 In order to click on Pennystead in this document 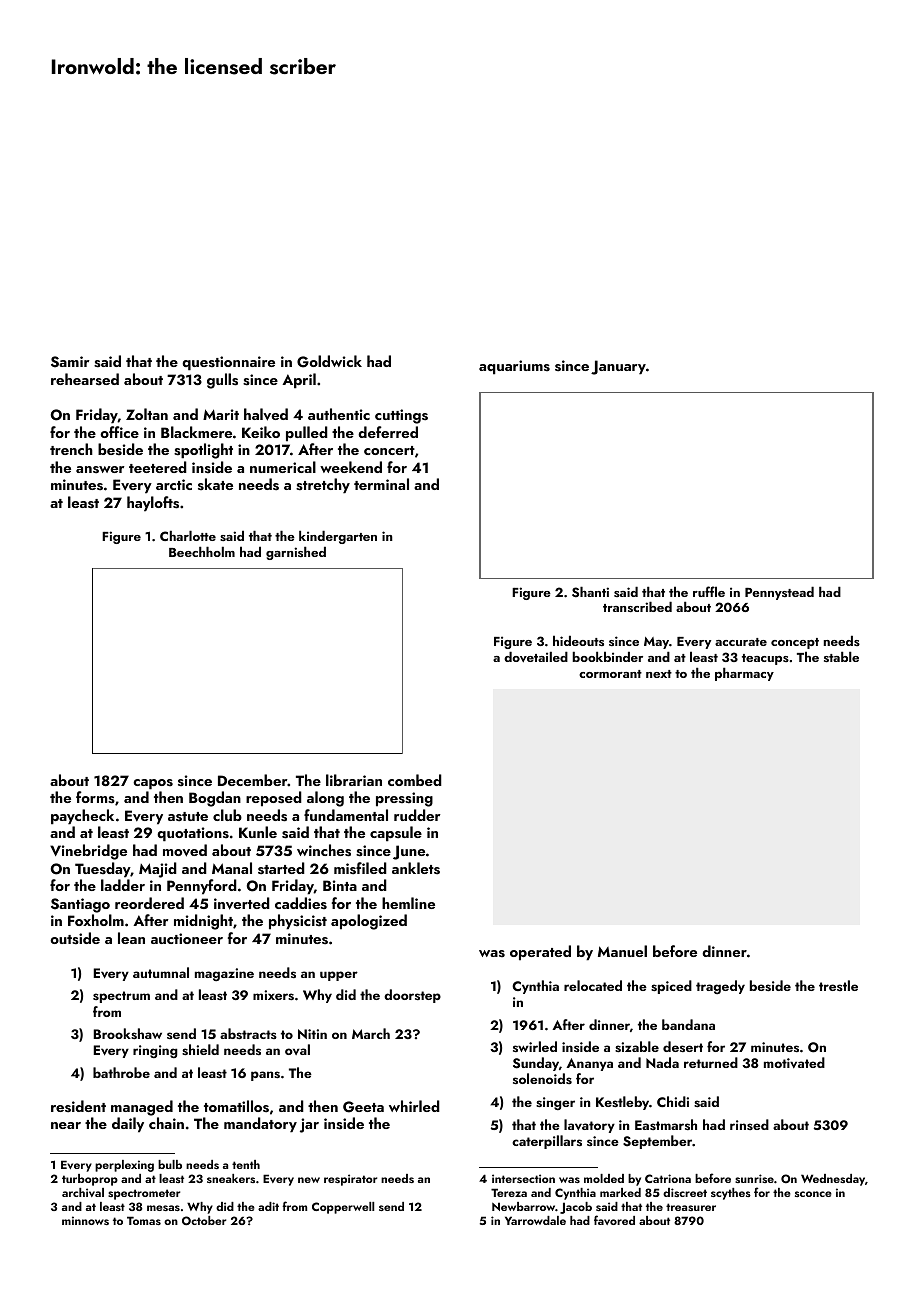, I will do `click(779, 593)`.
